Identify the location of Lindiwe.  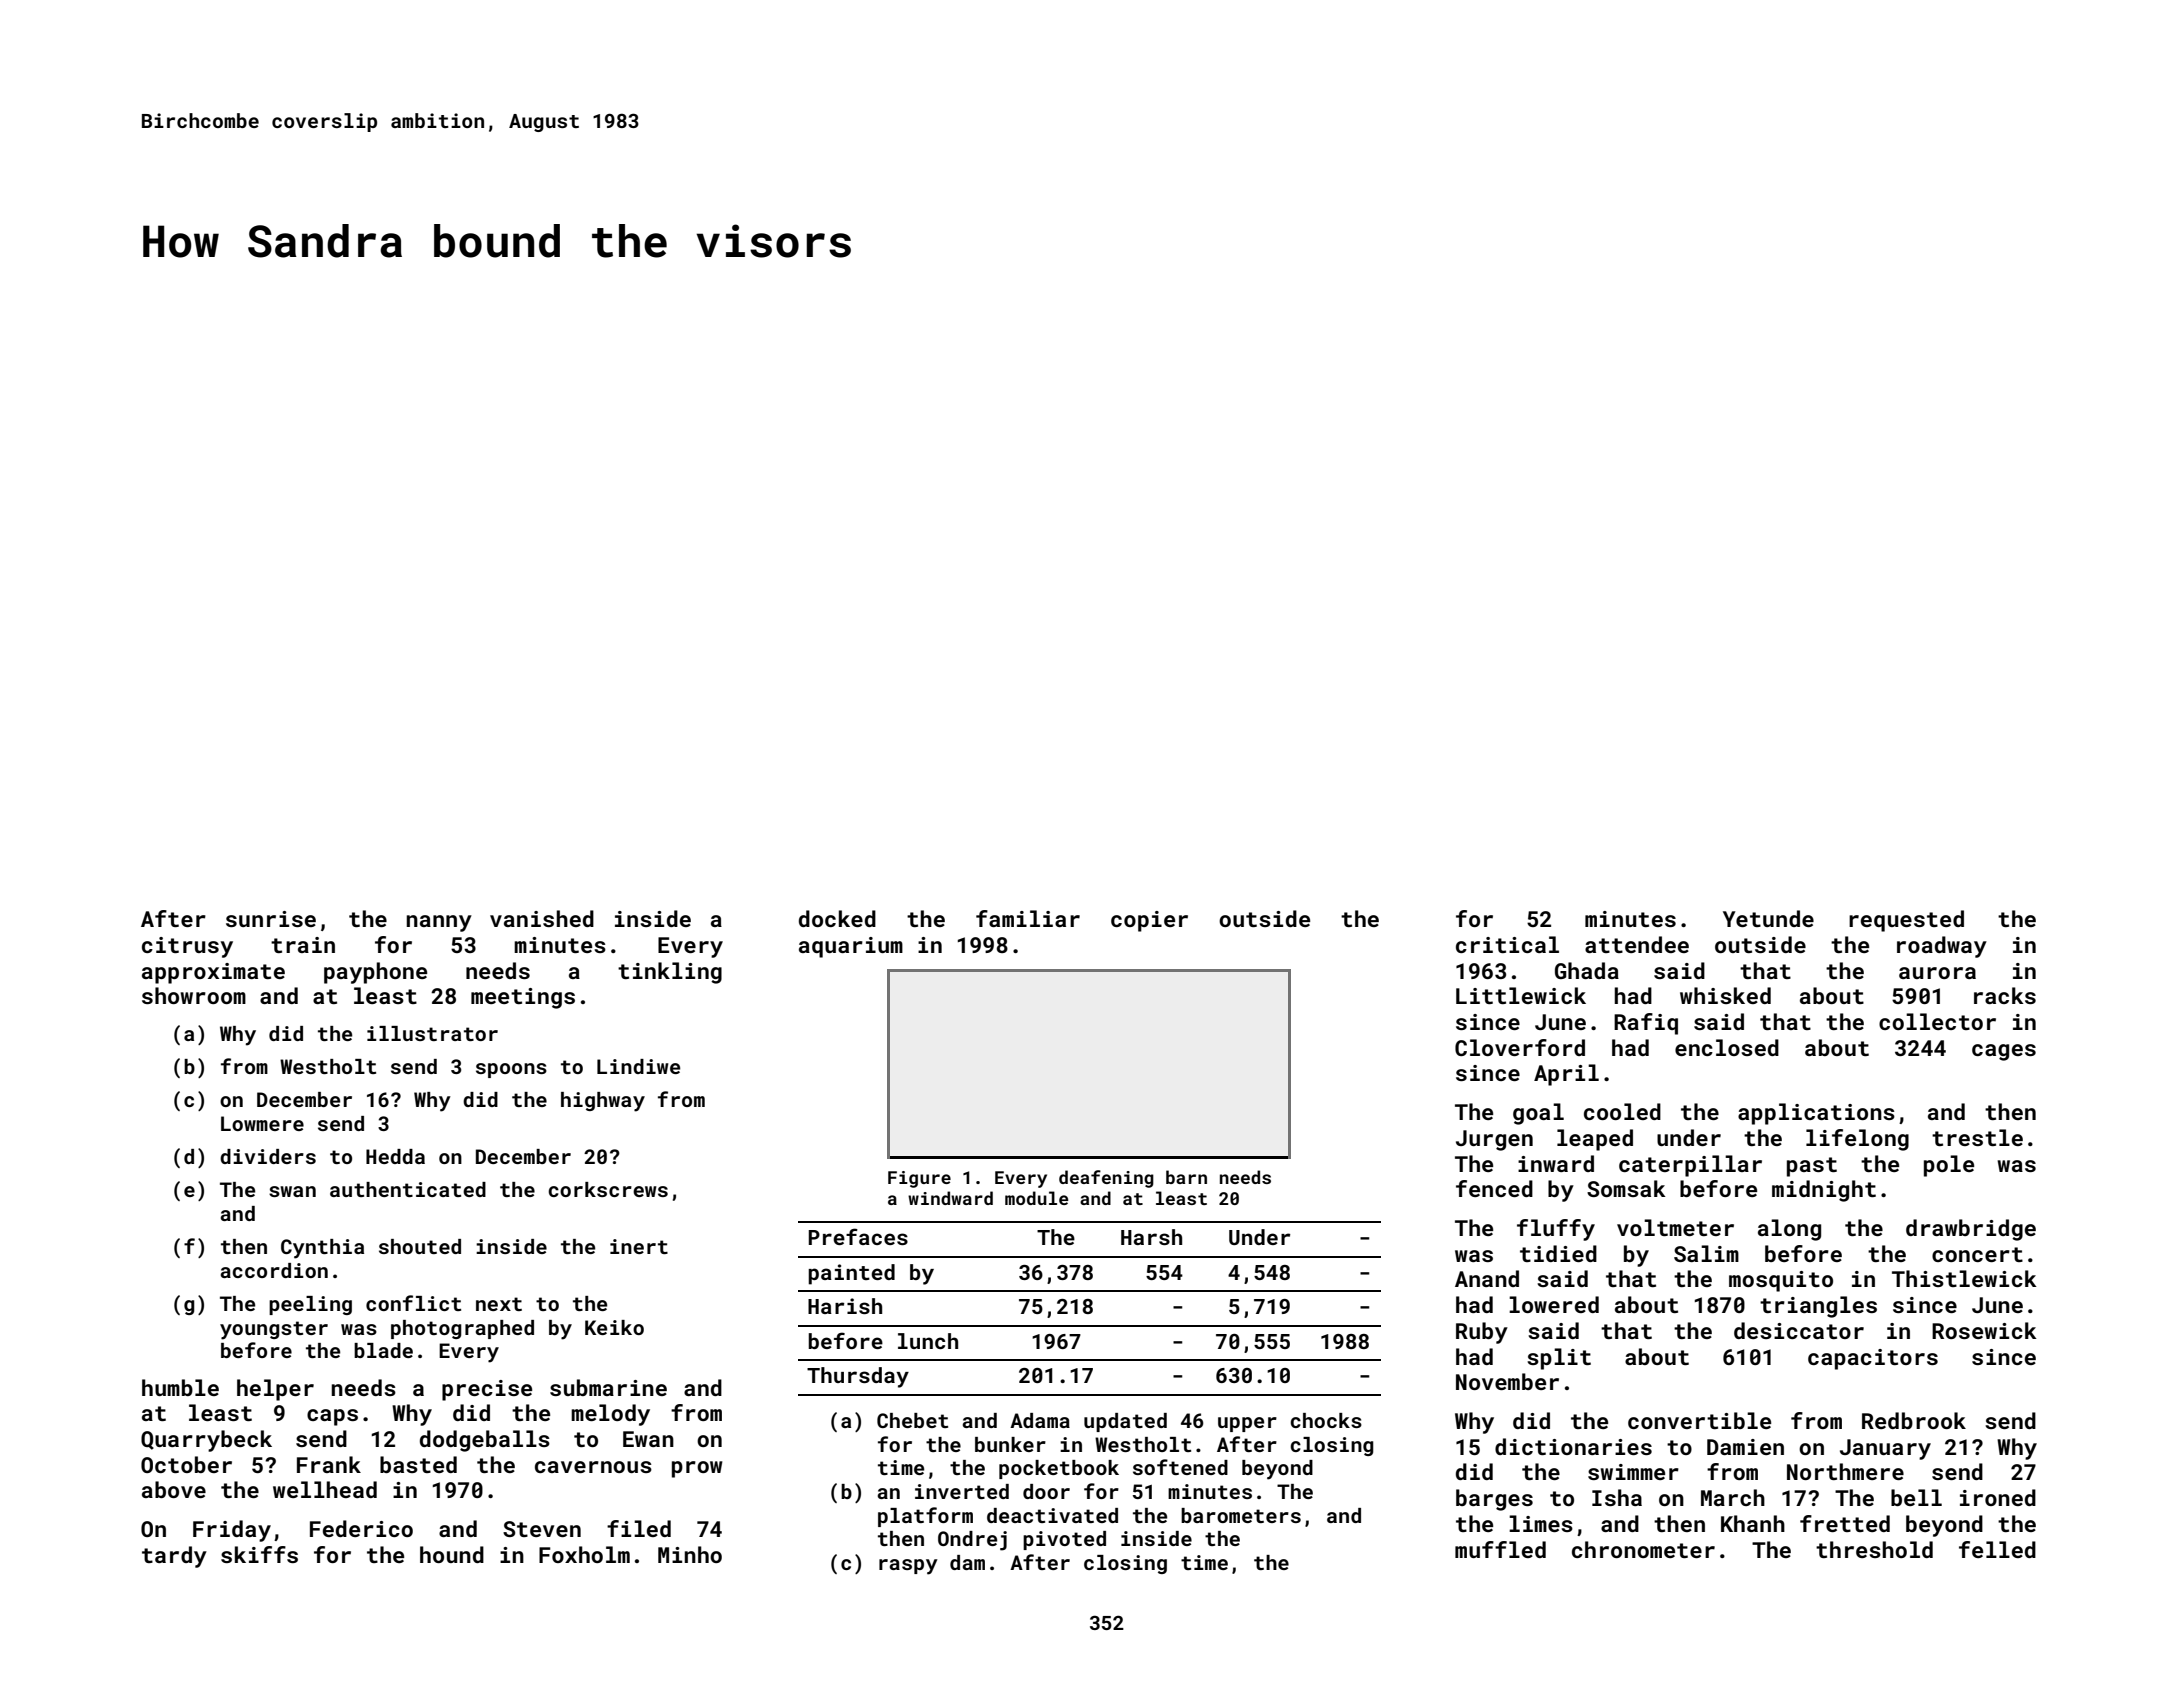
(638, 1066).
